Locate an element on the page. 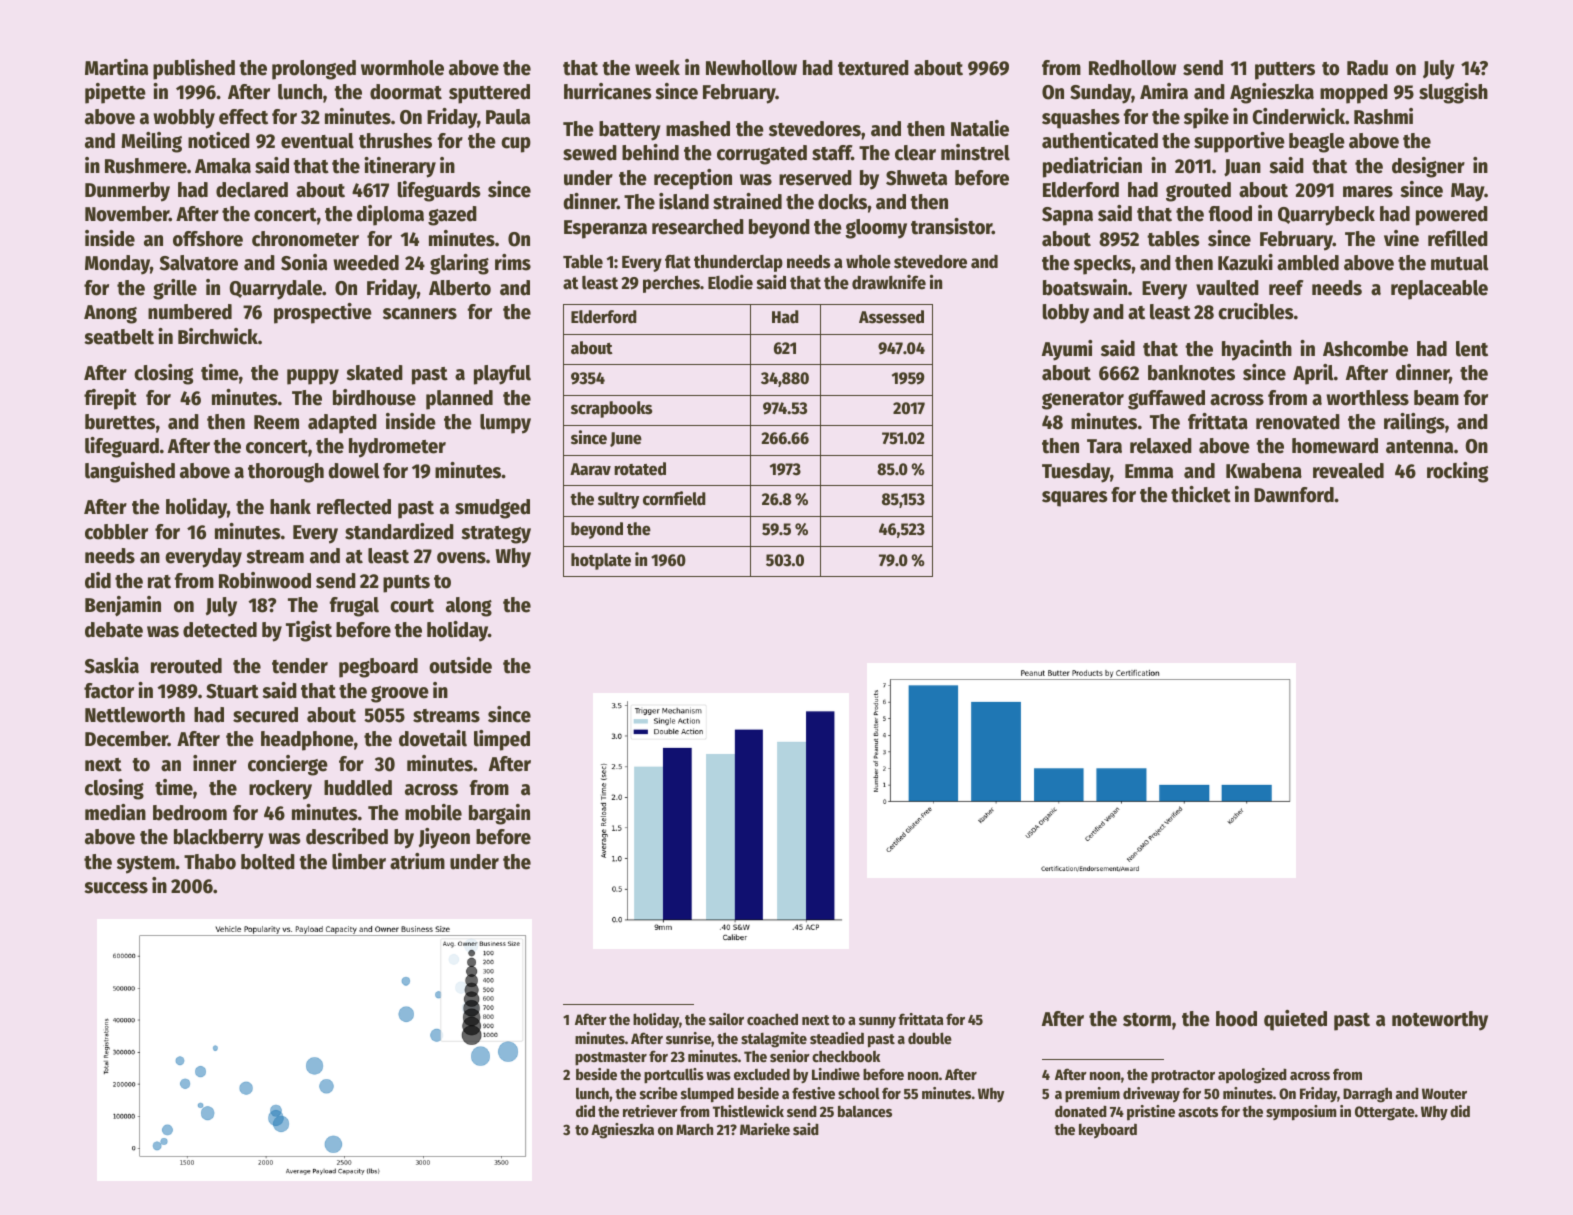 Image resolution: width=1573 pixels, height=1215 pixels. revealed is located at coordinates (1348, 471).
